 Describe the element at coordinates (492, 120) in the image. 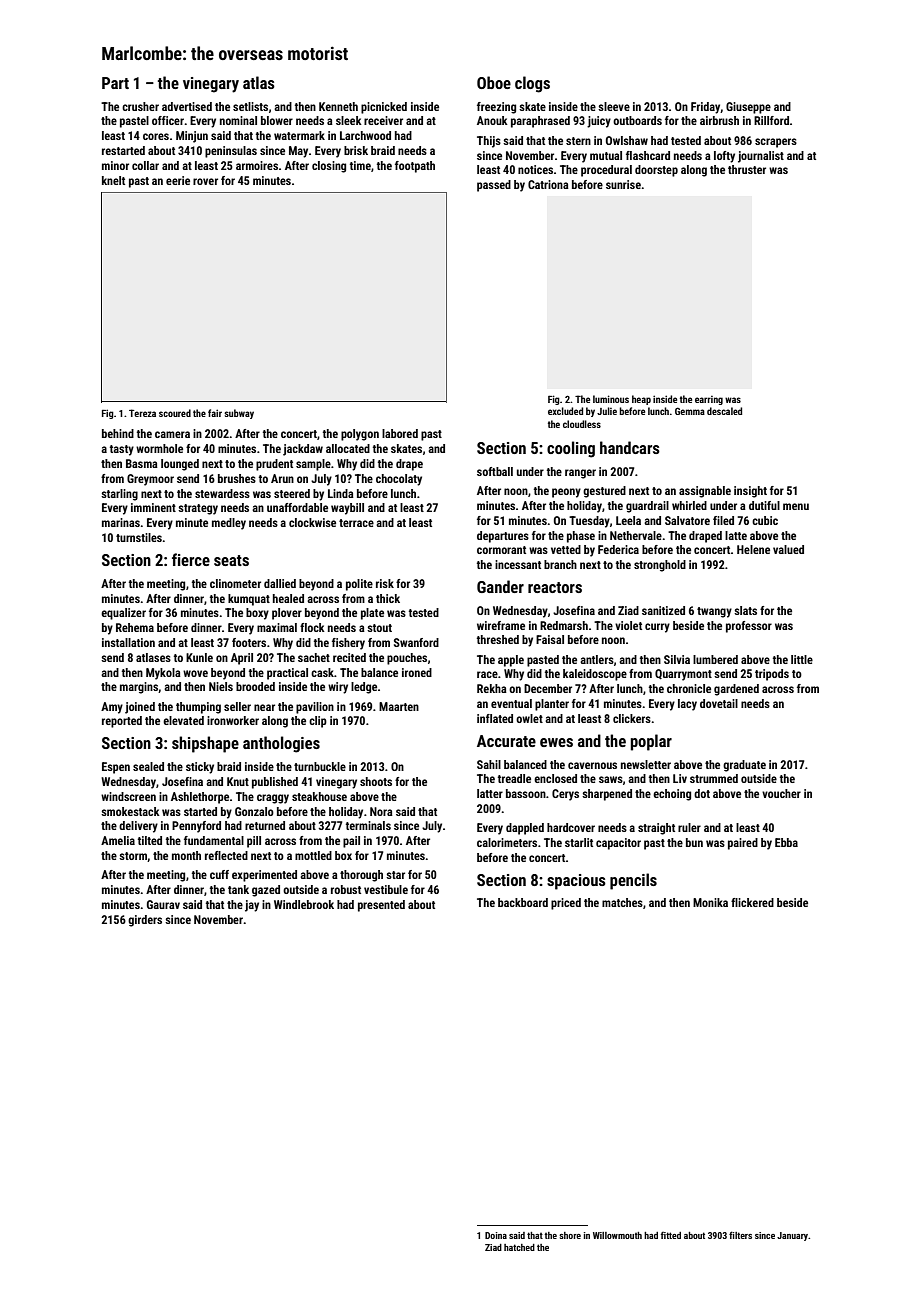

I see `Anouk` at that location.
